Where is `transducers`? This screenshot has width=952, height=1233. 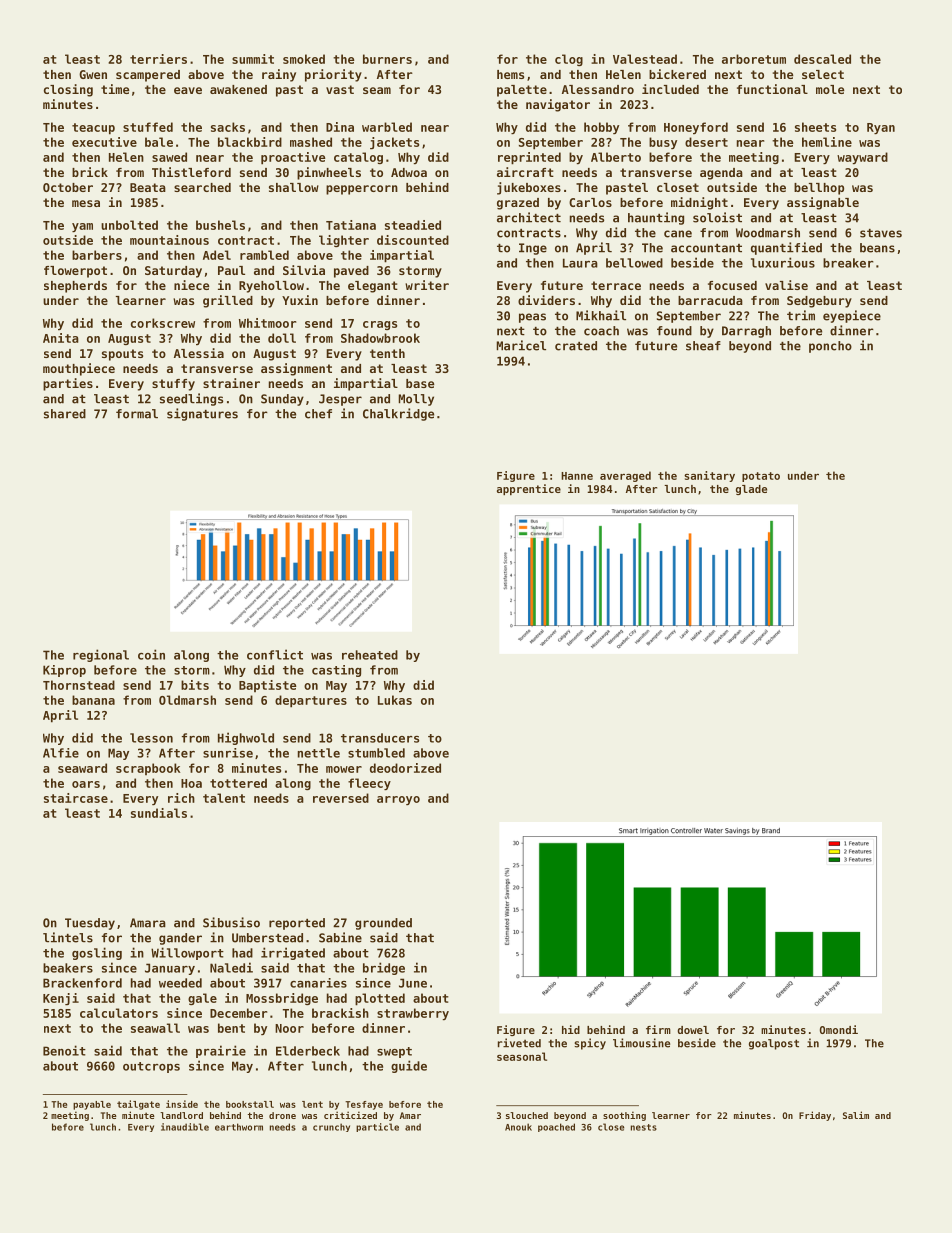 transducers is located at coordinates (380, 738).
